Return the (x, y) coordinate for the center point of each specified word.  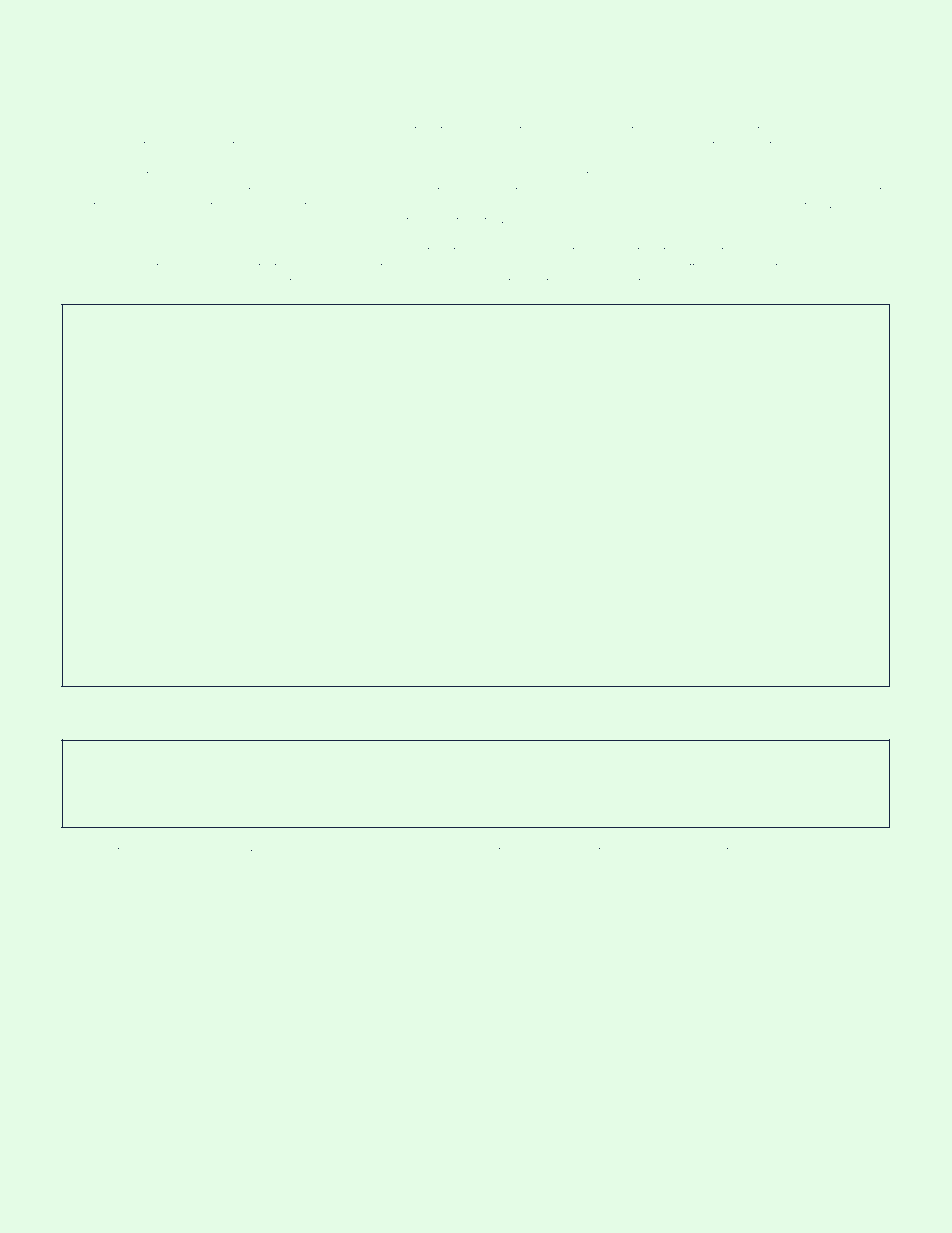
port (96, 176)
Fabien (400, 281)
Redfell (727, 281)
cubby (675, 284)
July (368, 852)
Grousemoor (179, 850)
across (276, 699)
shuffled (158, 698)
